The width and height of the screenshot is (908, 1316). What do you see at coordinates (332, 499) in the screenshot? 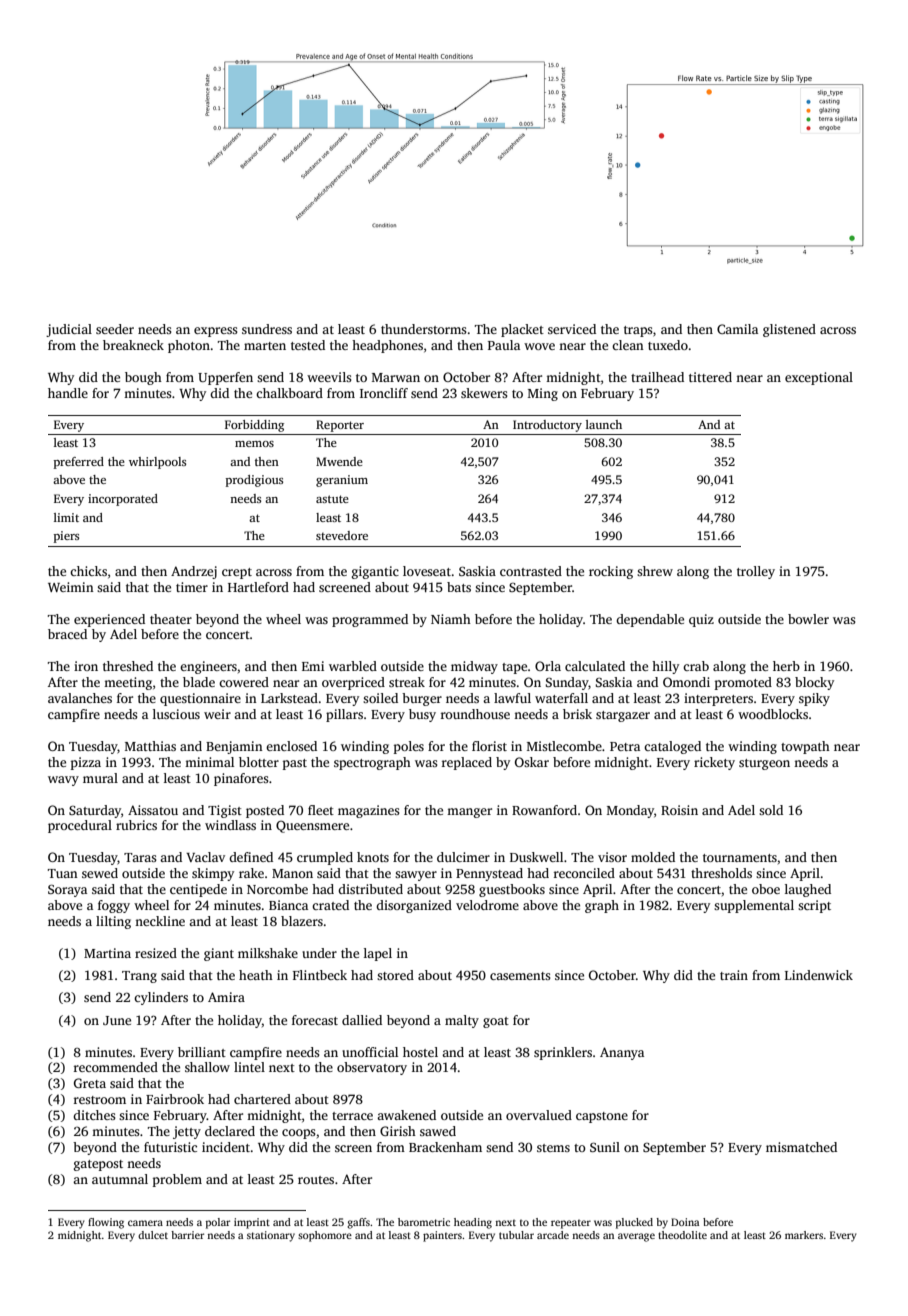
I see `astute` at bounding box center [332, 499].
